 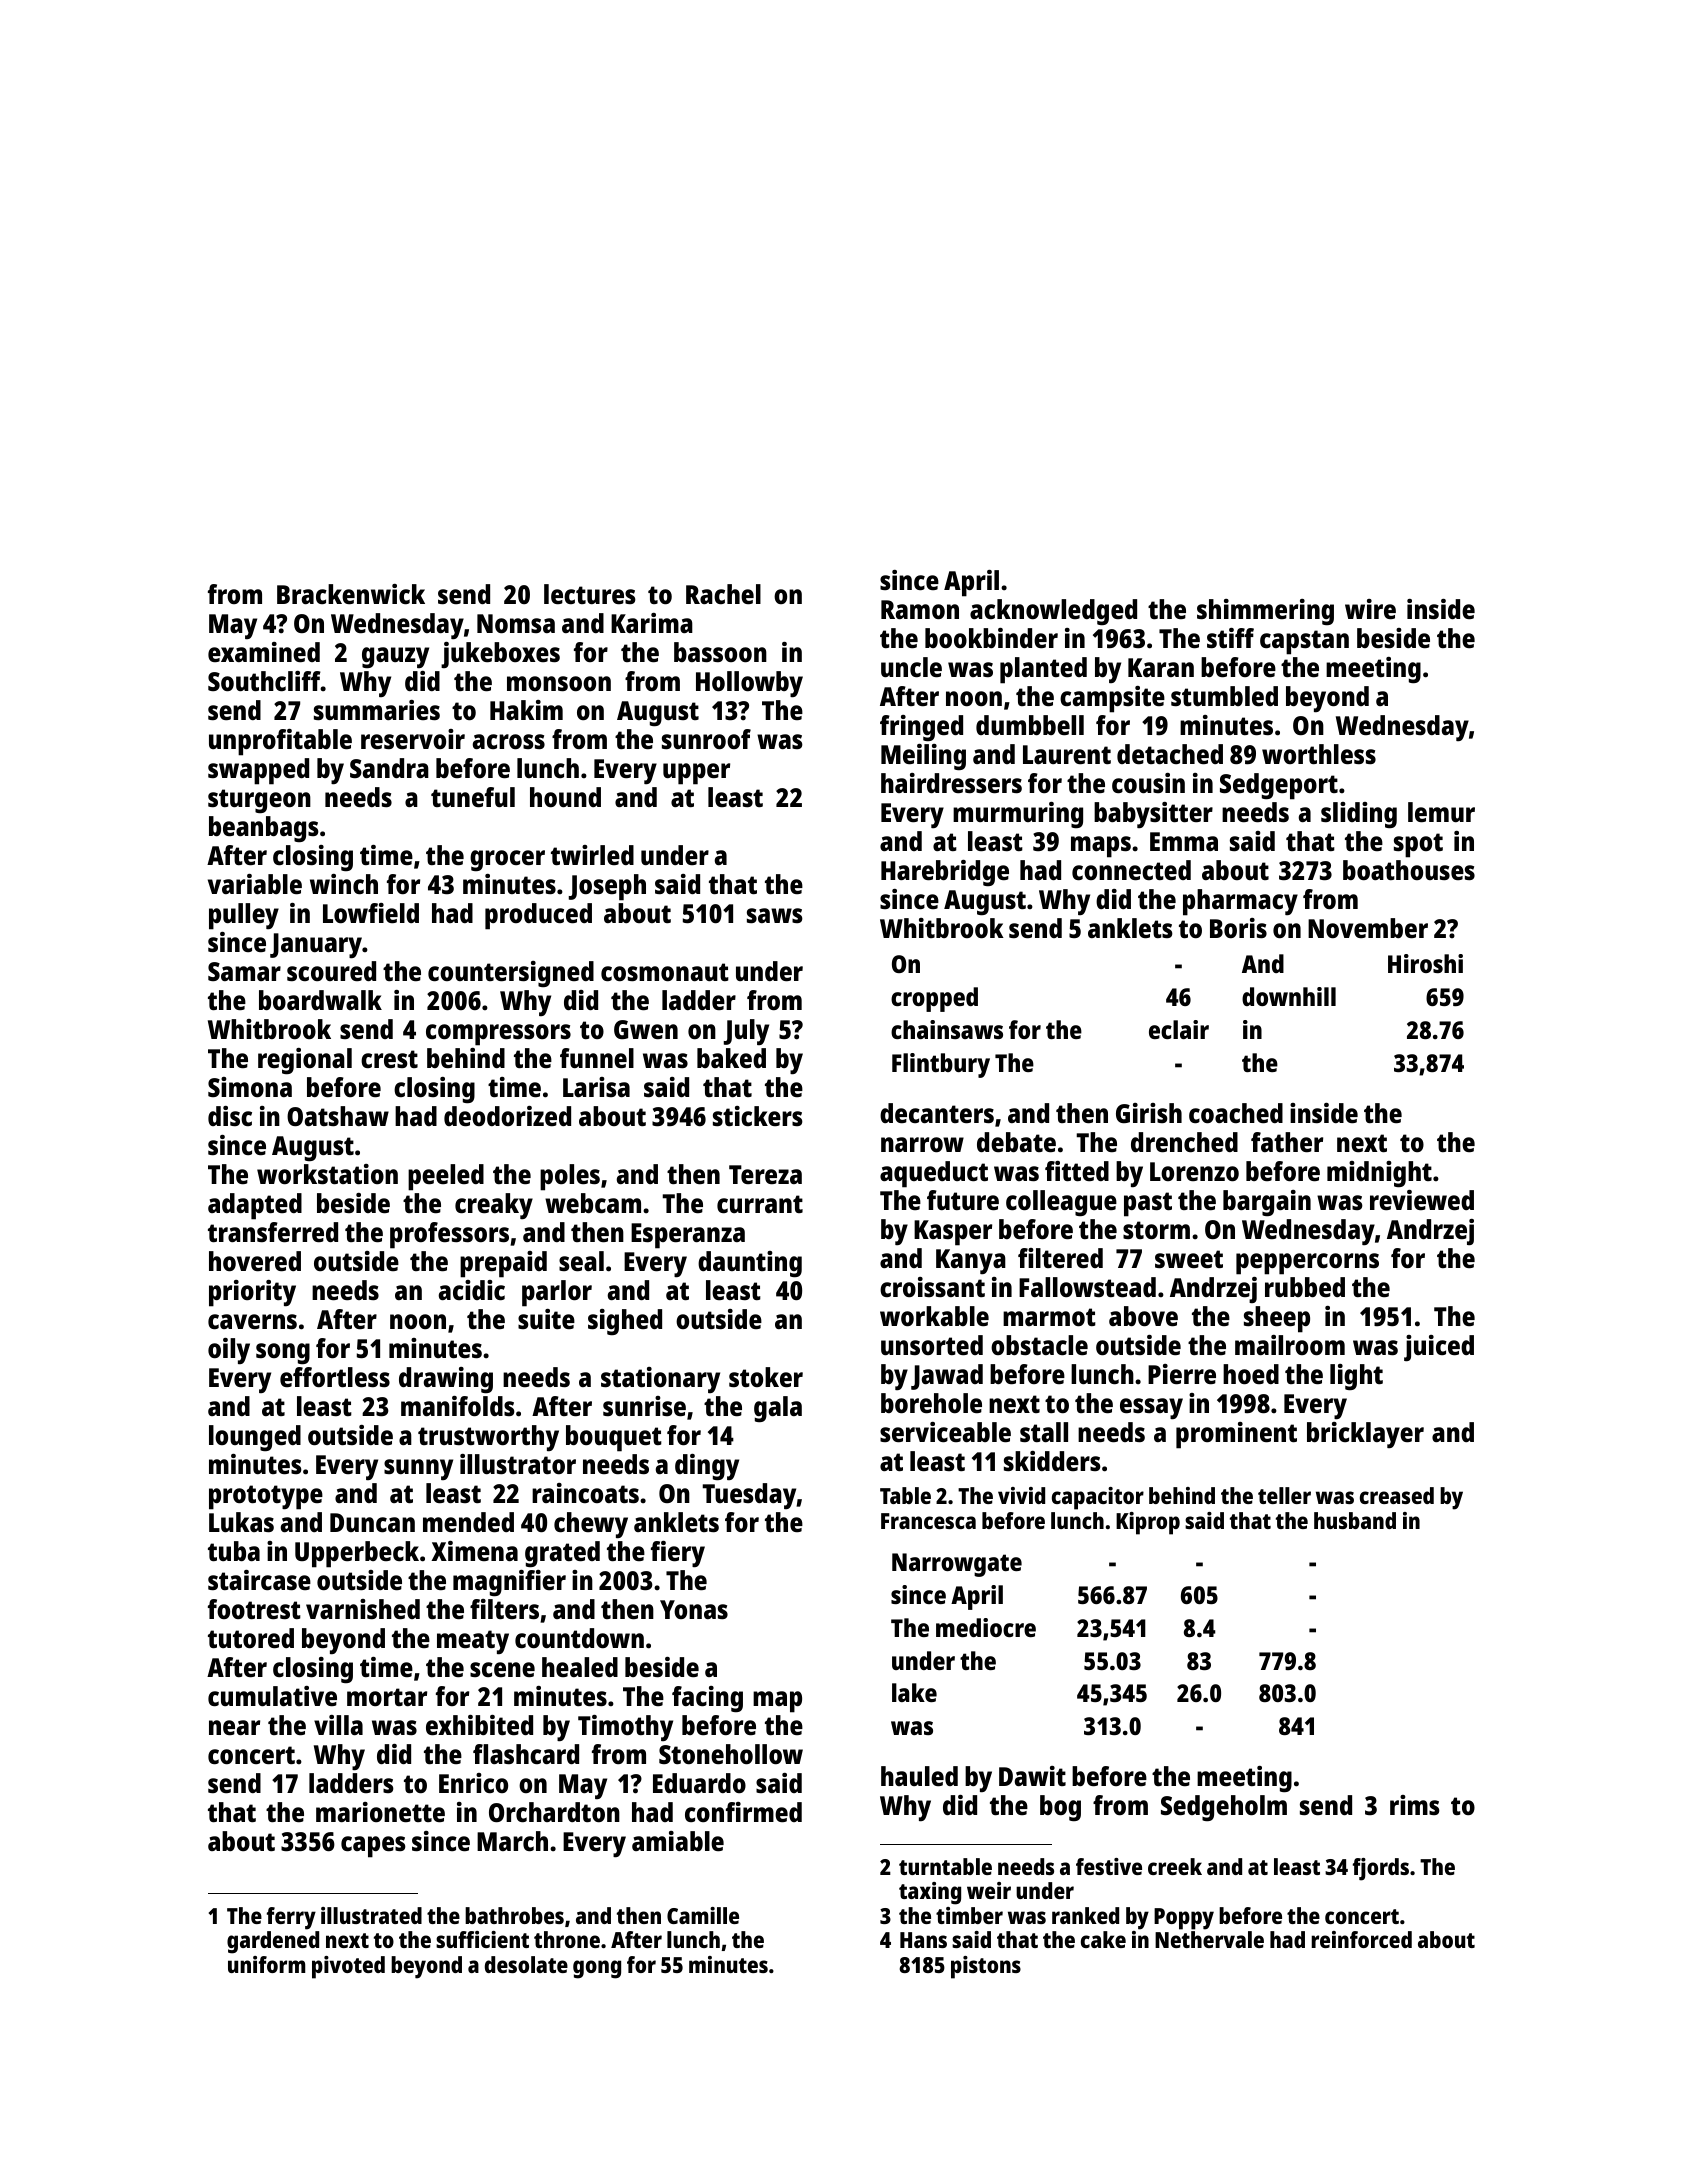 I want to click on worthless, so click(x=1319, y=754).
